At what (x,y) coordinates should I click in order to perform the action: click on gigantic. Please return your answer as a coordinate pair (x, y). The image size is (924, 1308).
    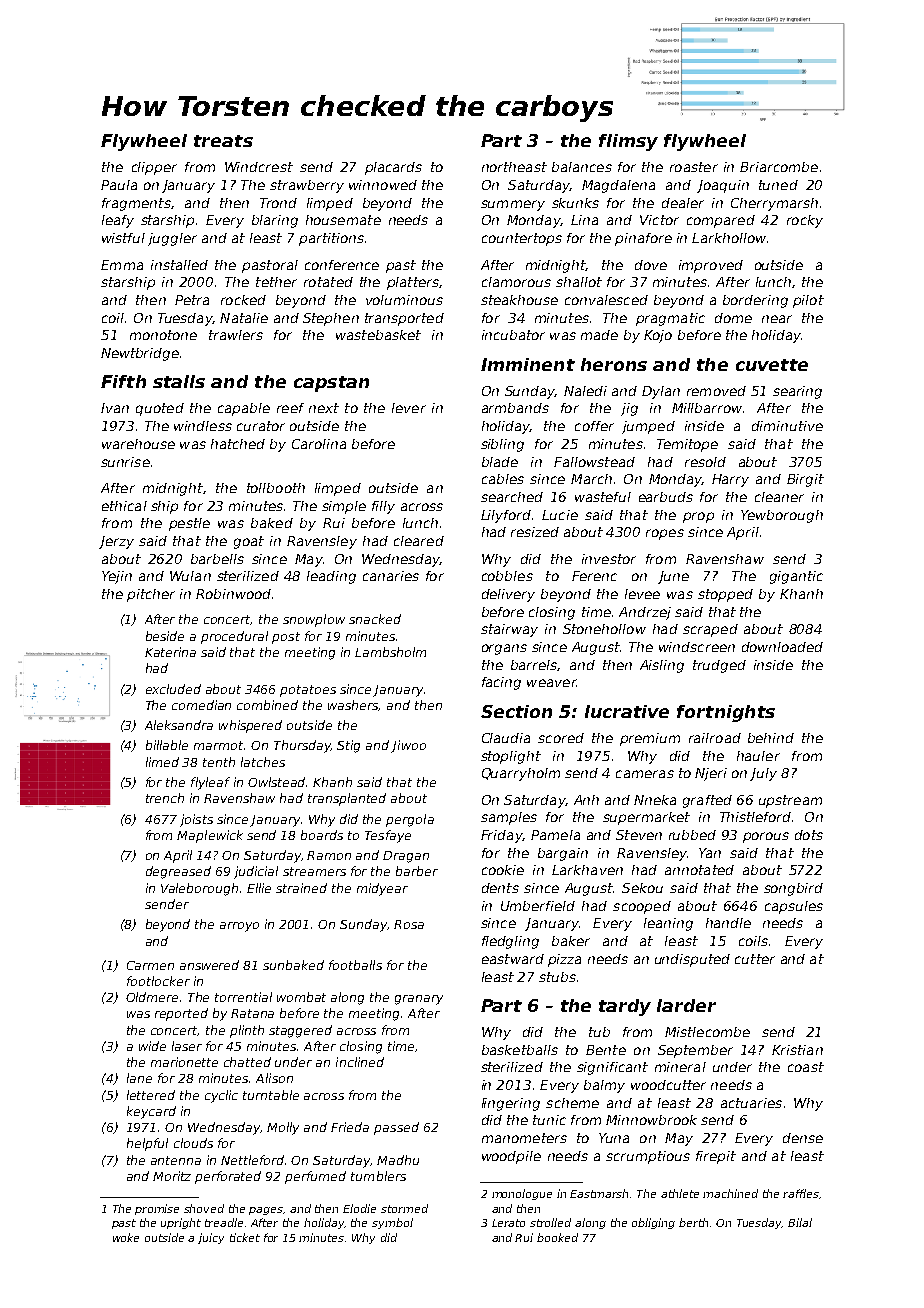
    Looking at the image, I should click on (796, 577).
